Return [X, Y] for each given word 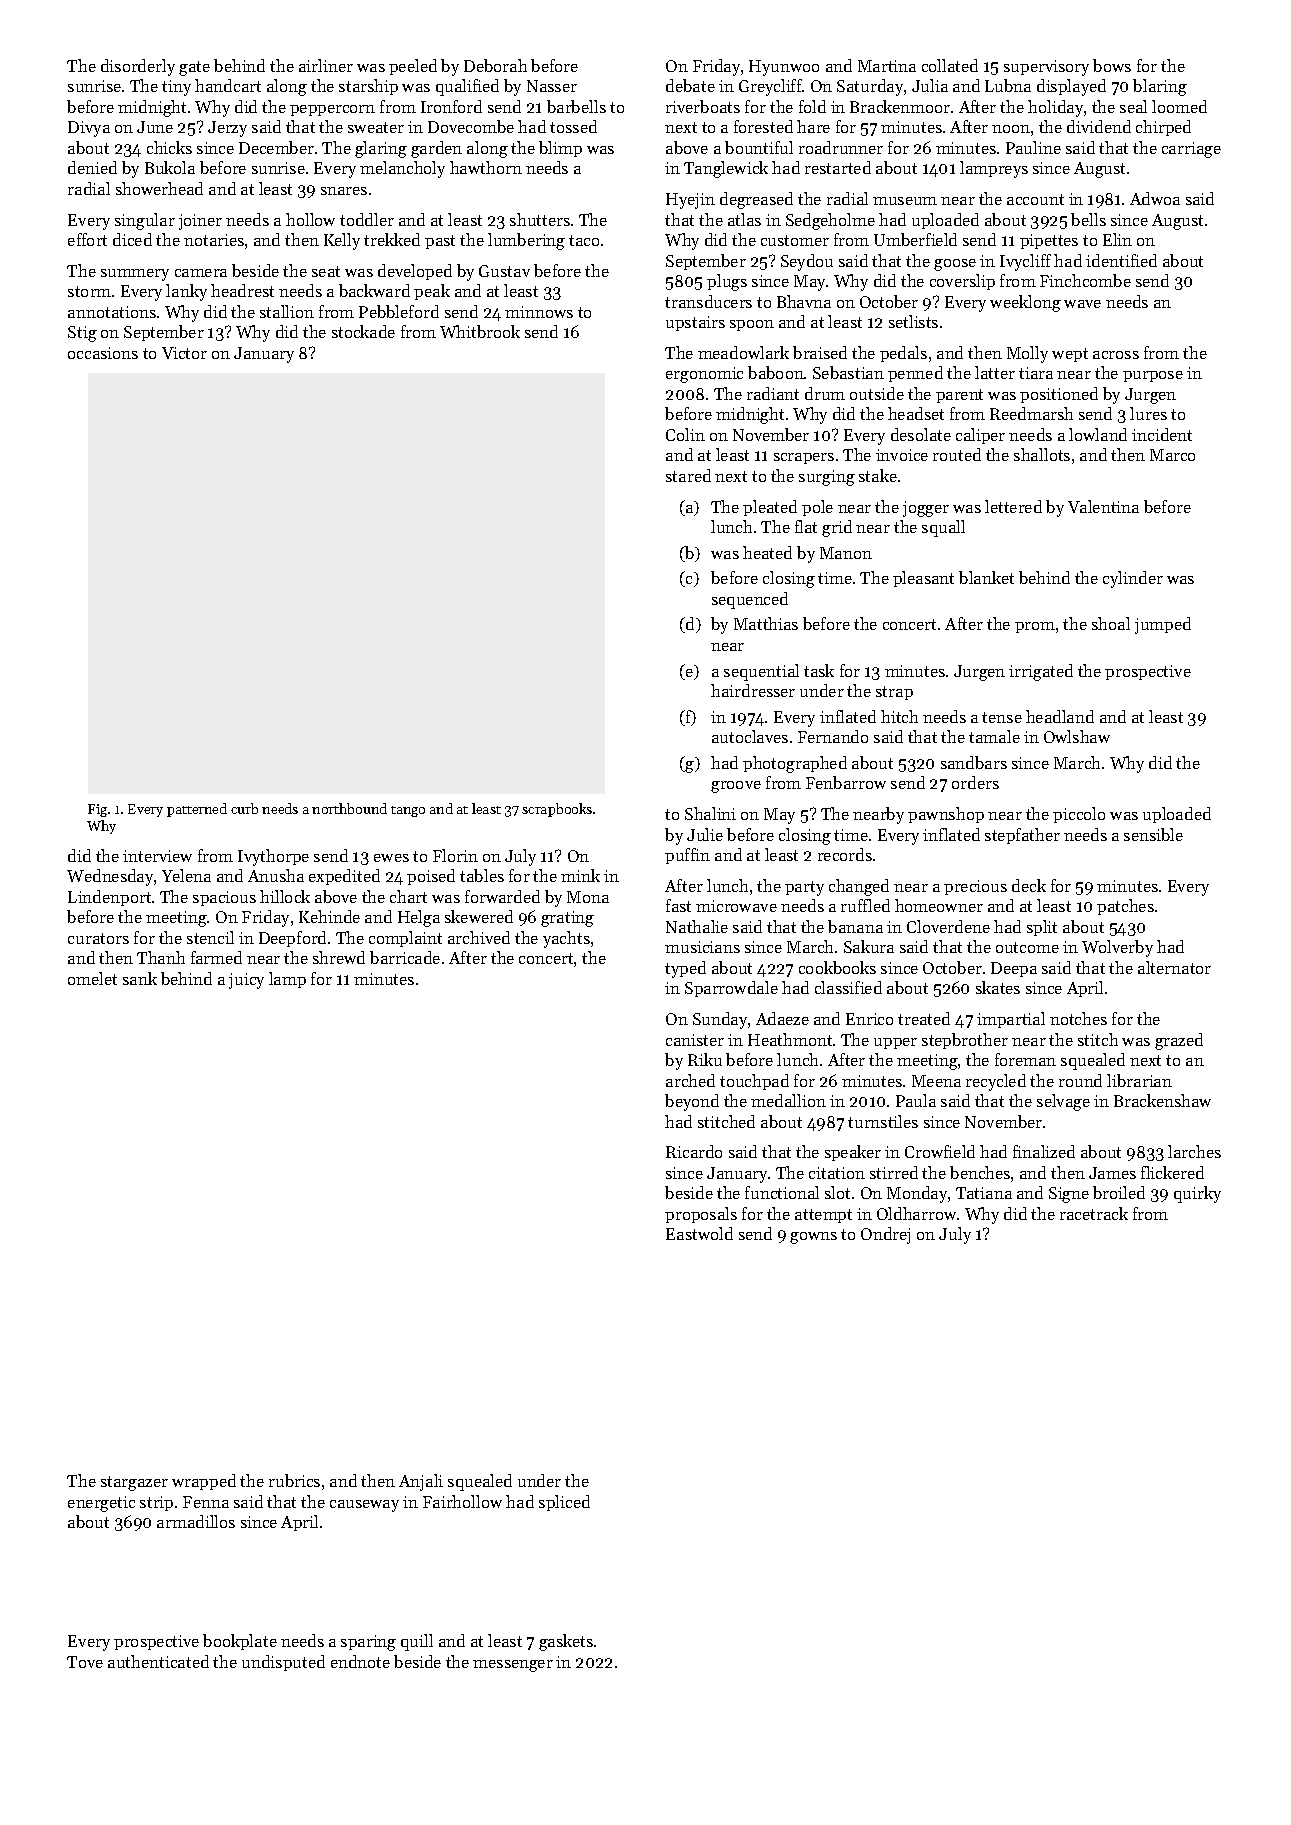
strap [894, 693]
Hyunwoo [784, 68]
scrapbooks [557, 810]
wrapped [204, 1482]
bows [1112, 65]
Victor [184, 353]
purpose [1153, 376]
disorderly [138, 67]
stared [688, 475]
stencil [210, 937]
